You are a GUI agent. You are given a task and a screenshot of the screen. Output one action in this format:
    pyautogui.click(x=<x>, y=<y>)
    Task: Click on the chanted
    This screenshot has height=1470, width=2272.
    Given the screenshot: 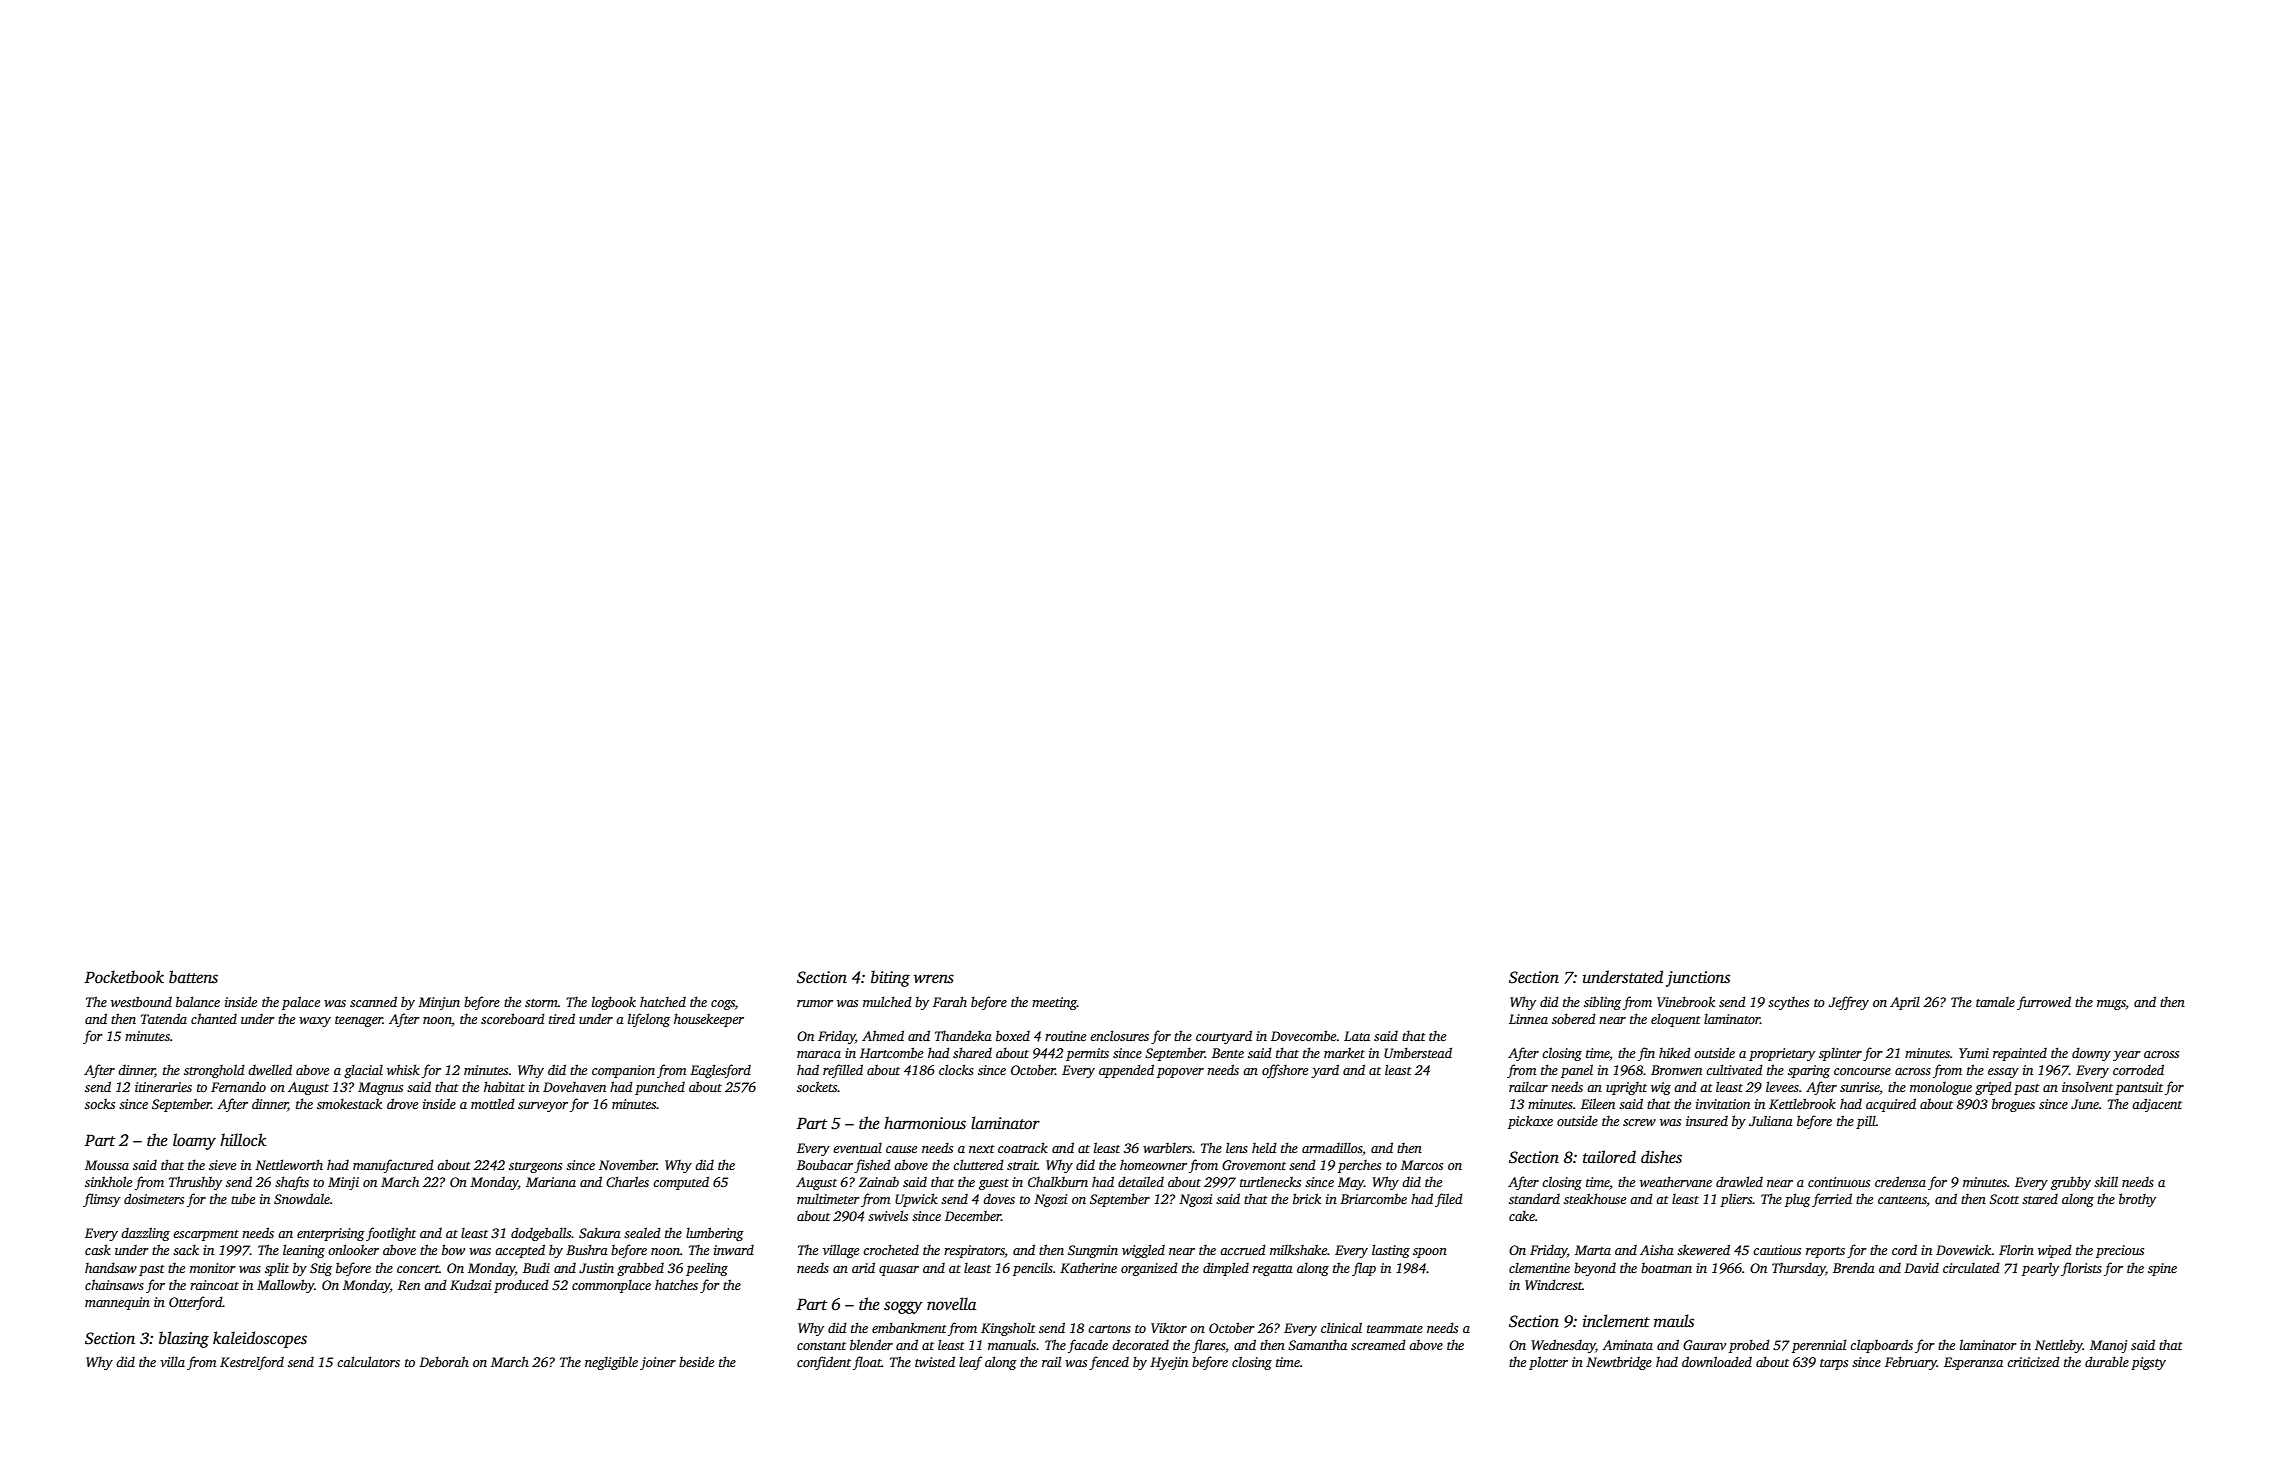 What is the action you would take?
    pyautogui.click(x=214, y=1018)
